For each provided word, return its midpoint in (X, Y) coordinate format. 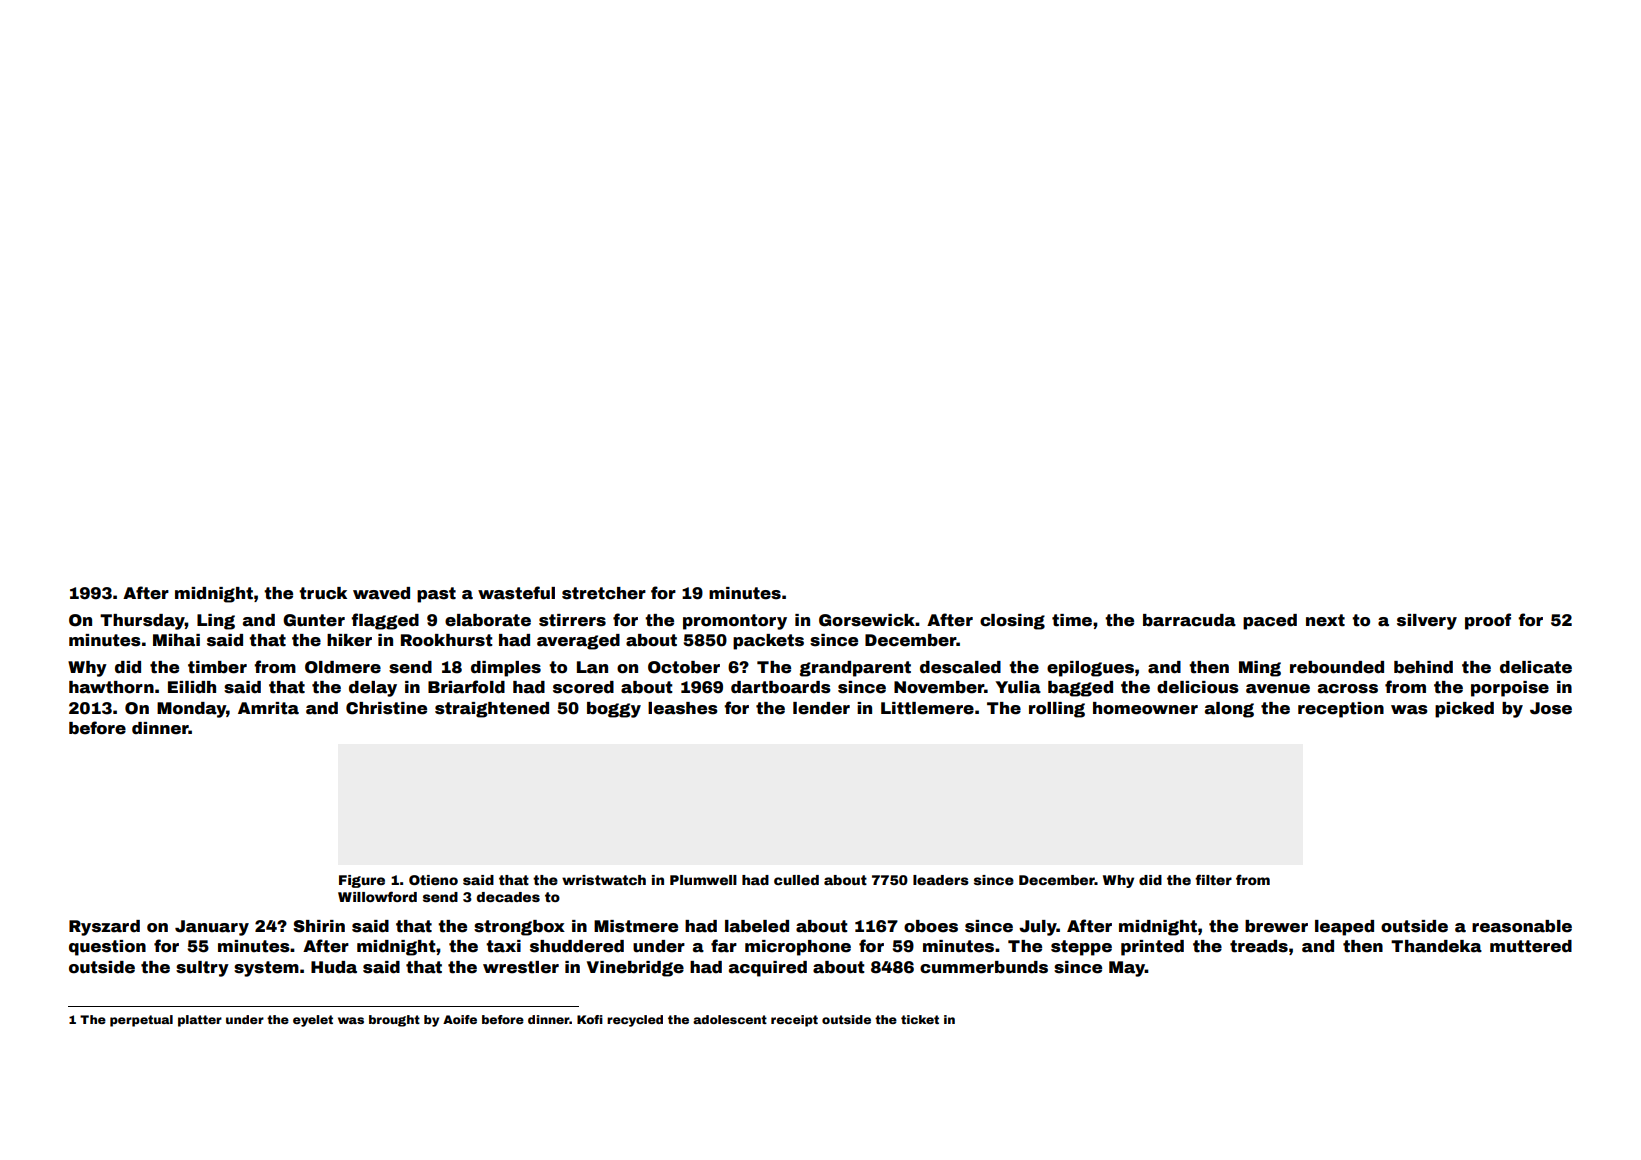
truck (323, 593)
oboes (931, 926)
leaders (941, 880)
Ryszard (104, 928)
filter (1213, 879)
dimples (506, 669)
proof (1488, 621)
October (684, 667)
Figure (362, 881)
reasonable (1522, 926)
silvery (1427, 622)
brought (394, 1021)
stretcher (604, 593)
